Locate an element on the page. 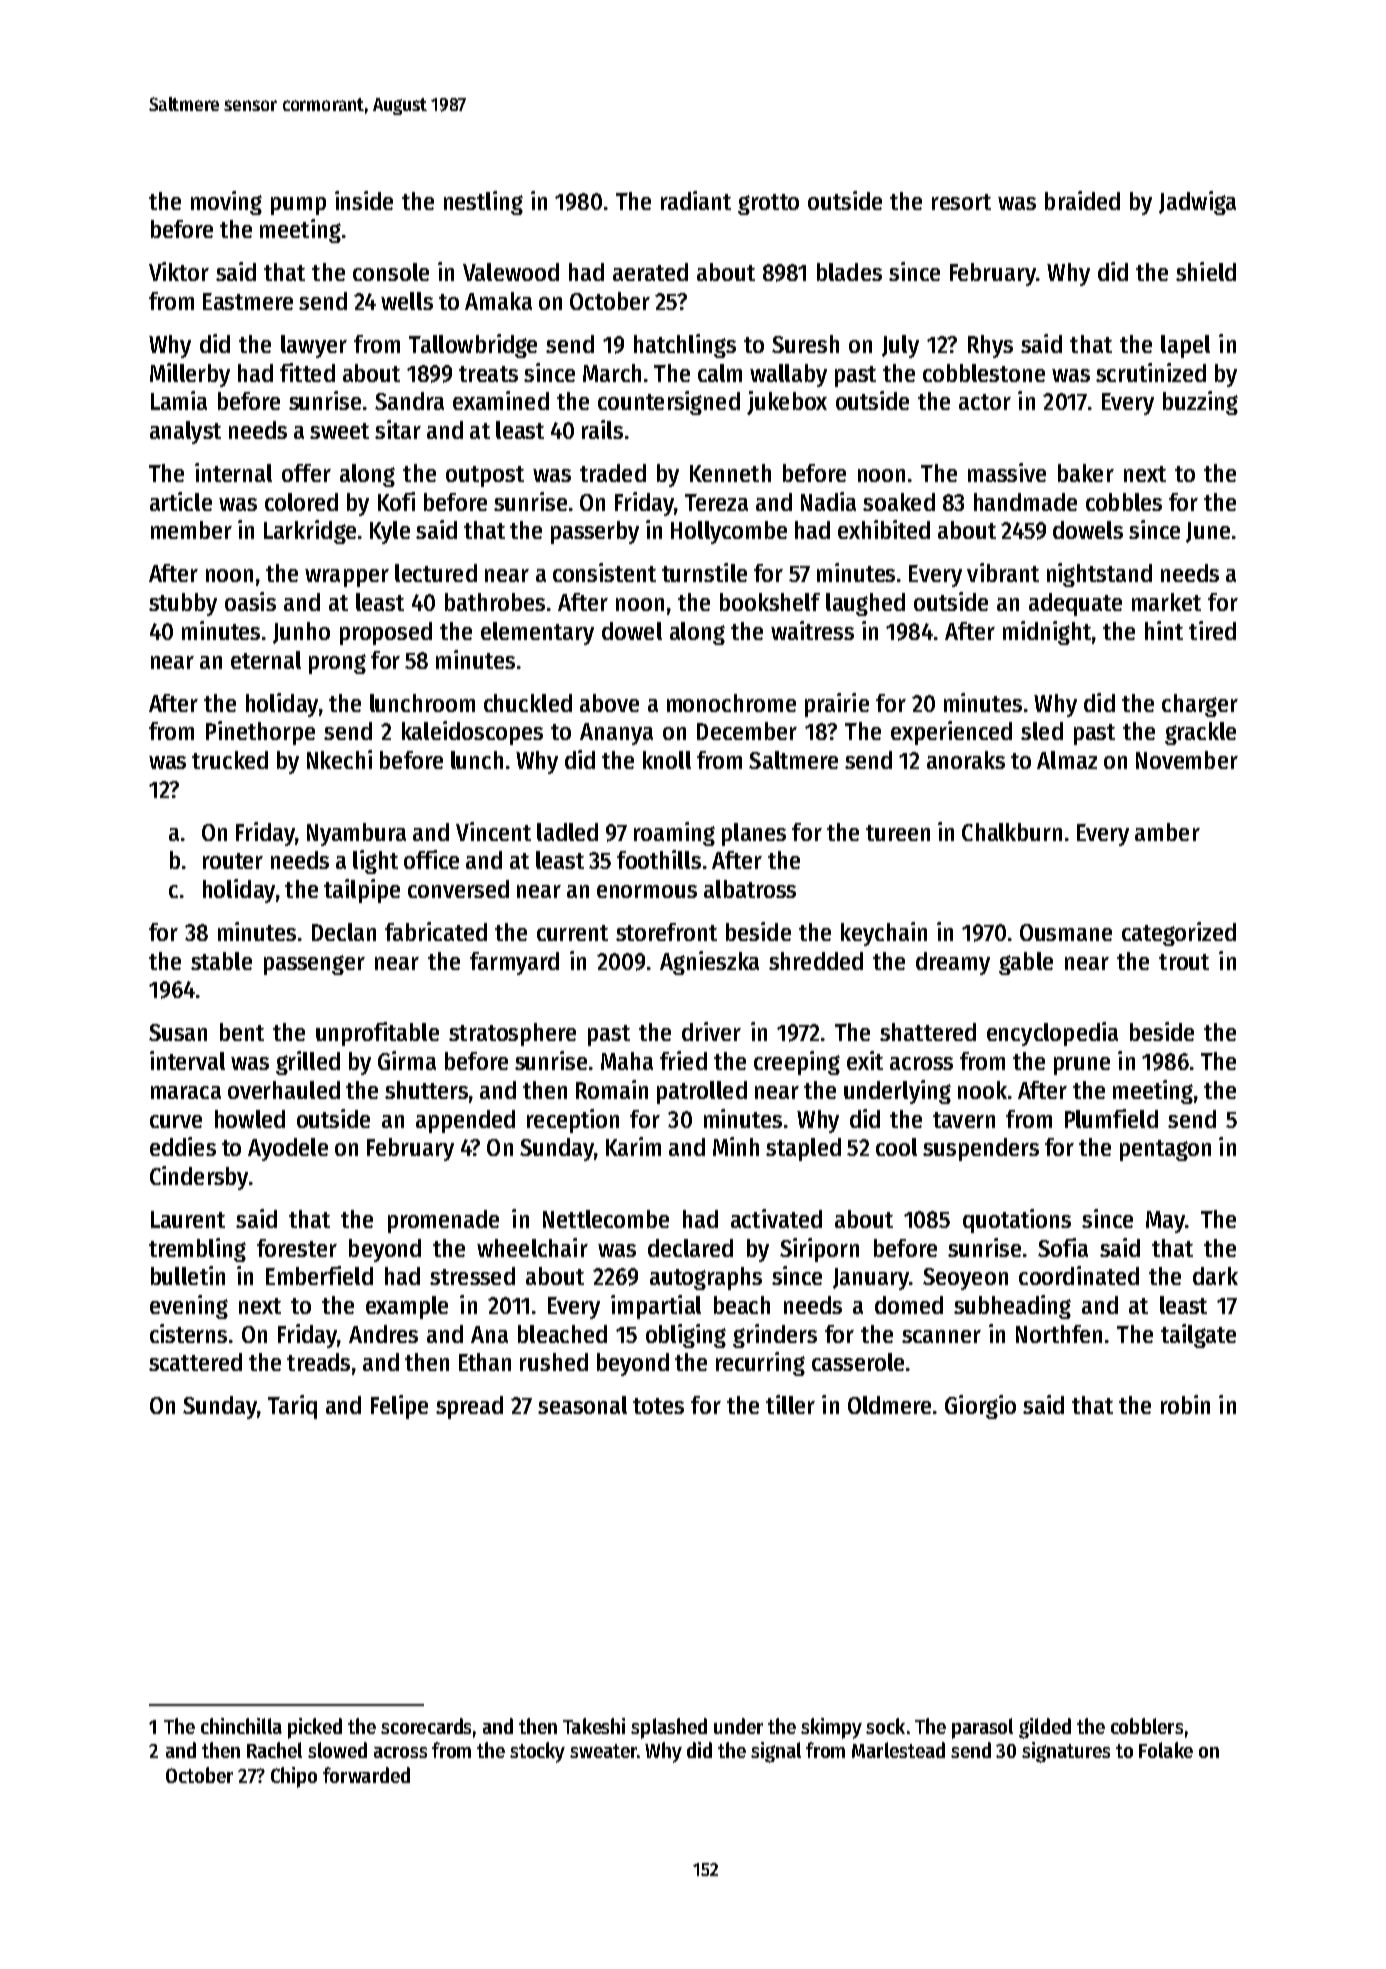  pump is located at coordinates (298, 206).
